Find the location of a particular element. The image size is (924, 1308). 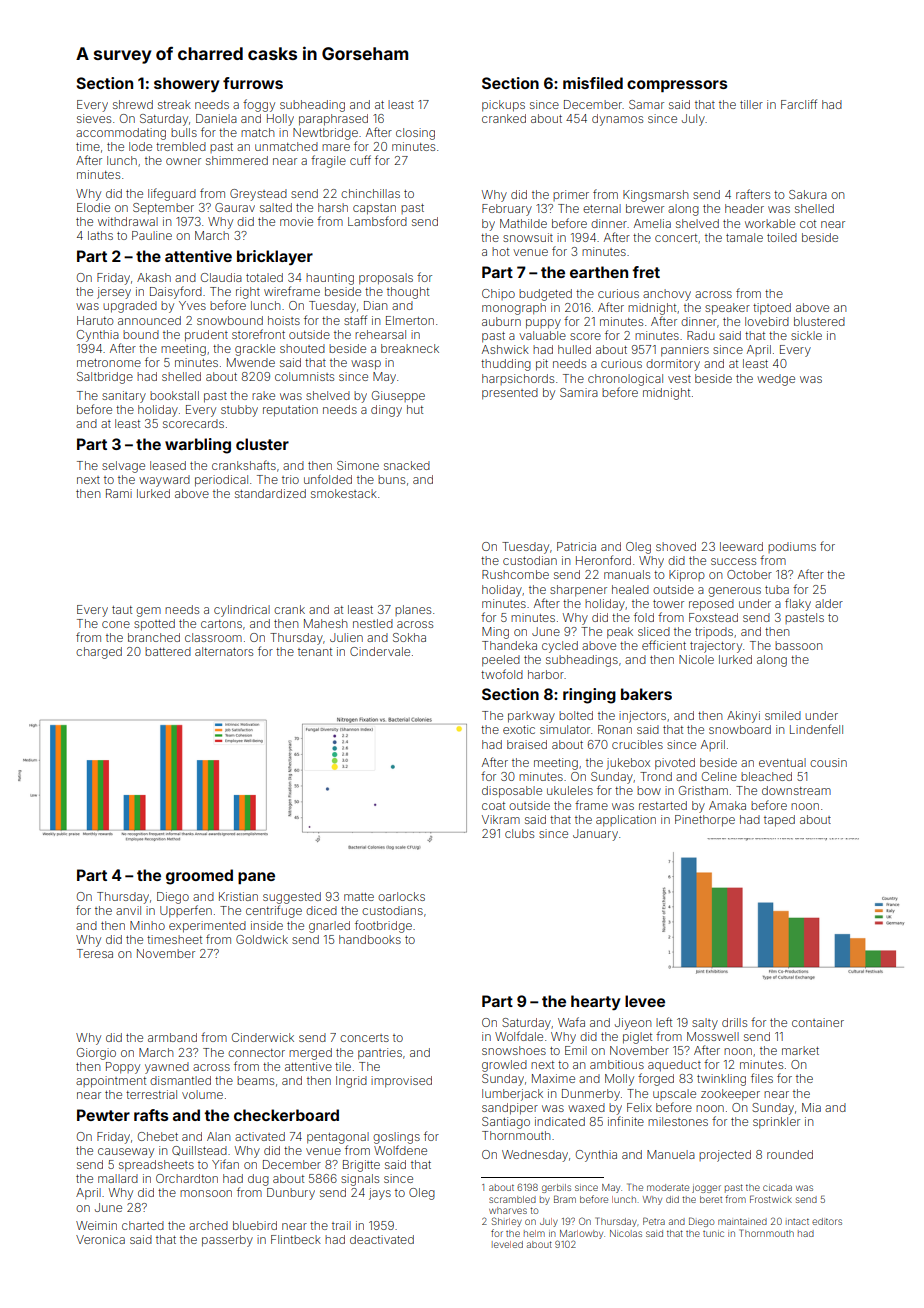

Claudia is located at coordinates (221, 277).
